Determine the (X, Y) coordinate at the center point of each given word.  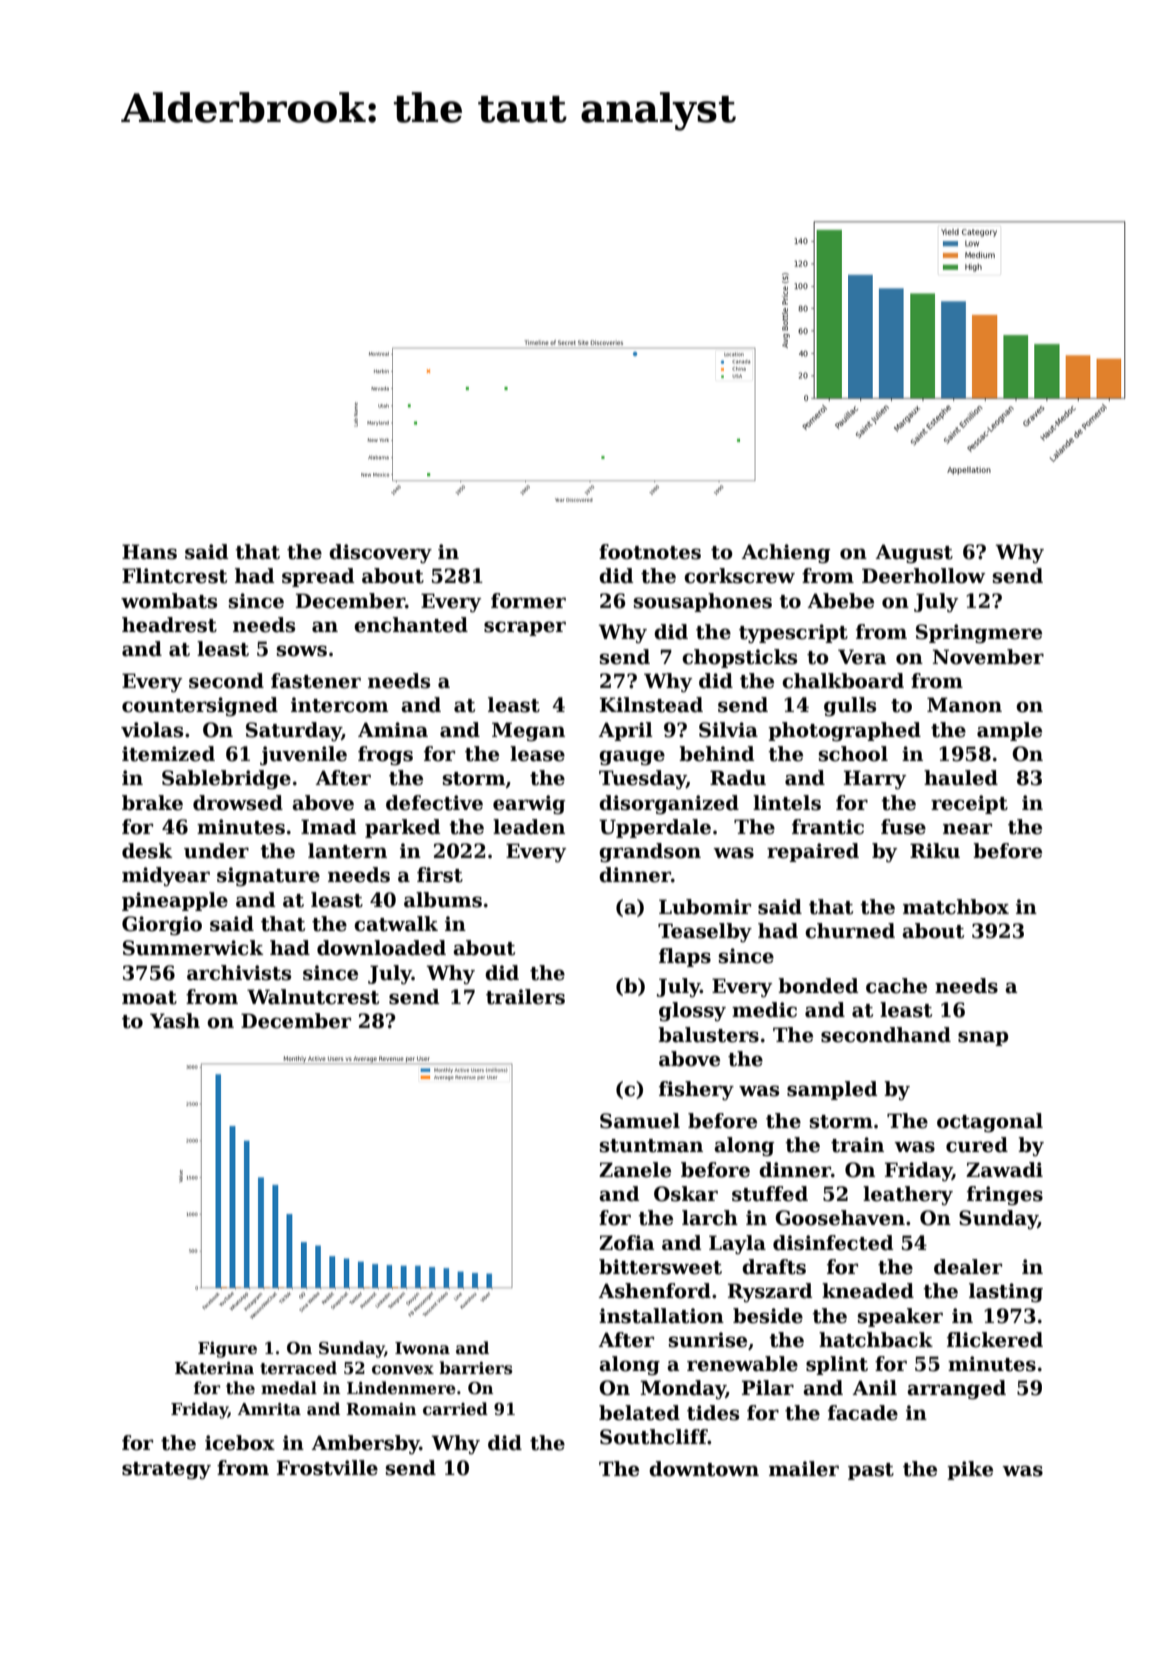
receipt (969, 804)
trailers (525, 997)
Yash (175, 1021)
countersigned (200, 707)
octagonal (990, 1123)
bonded (818, 986)
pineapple (175, 901)
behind (716, 754)
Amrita (269, 1409)
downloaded (381, 948)
